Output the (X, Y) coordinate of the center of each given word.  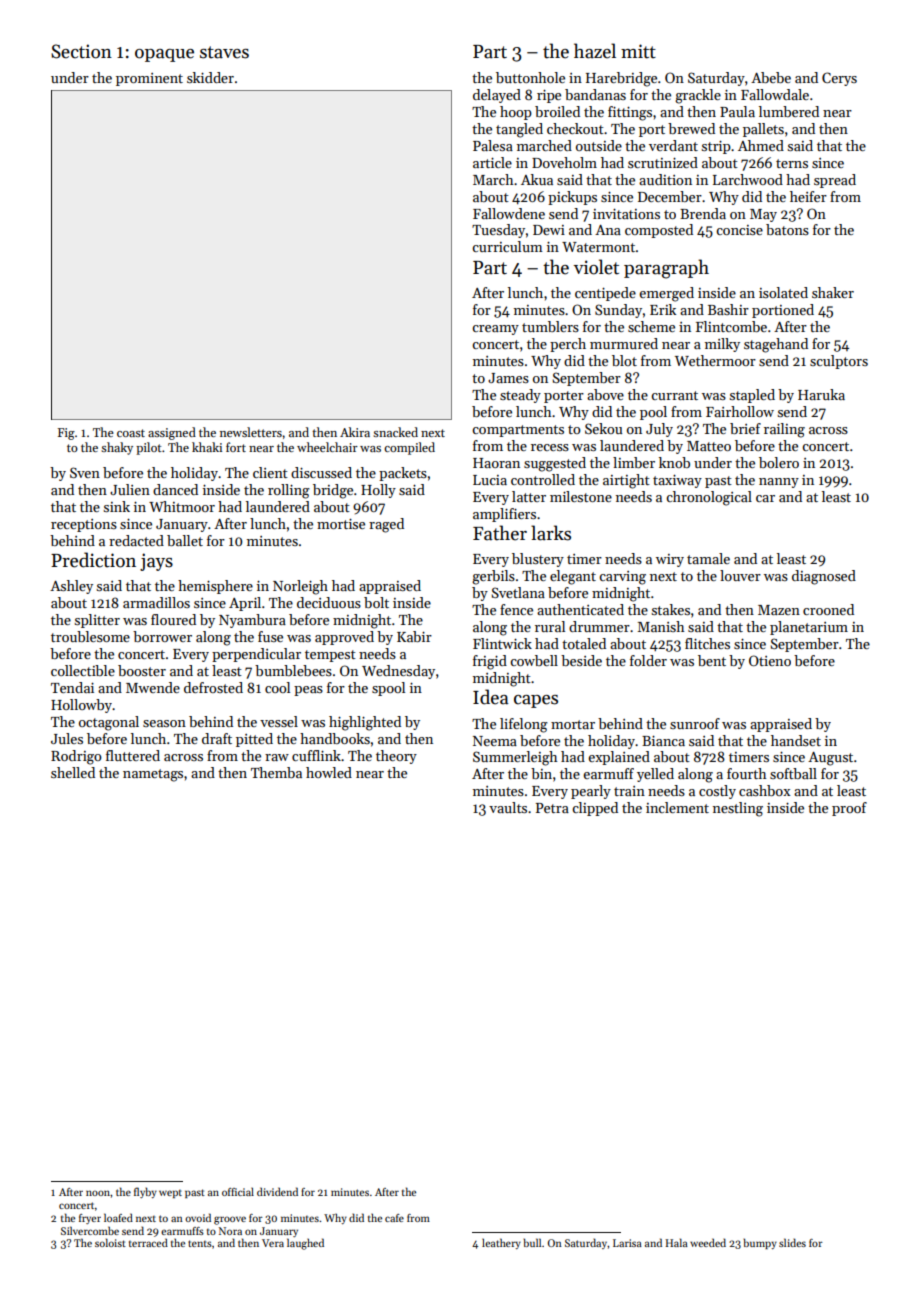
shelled (73, 772)
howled (329, 772)
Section (81, 51)
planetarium (809, 628)
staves (224, 52)
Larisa (627, 1243)
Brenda (703, 213)
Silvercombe (90, 1230)
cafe (394, 1218)
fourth (747, 773)
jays (156, 562)
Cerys (839, 79)
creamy (495, 330)
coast (131, 433)
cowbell (534, 660)
